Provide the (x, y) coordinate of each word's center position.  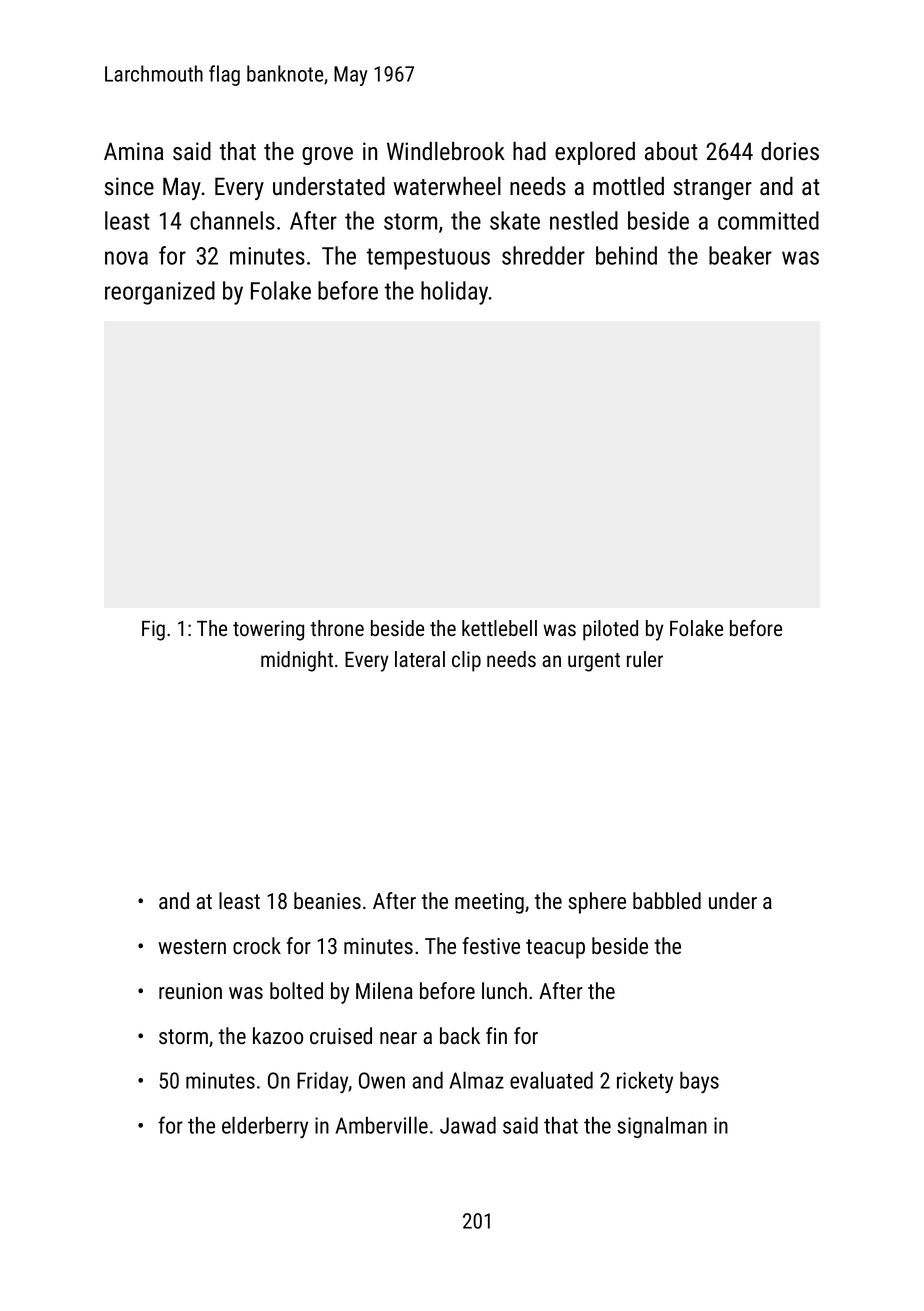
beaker (740, 255)
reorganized (160, 293)
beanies (327, 900)
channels (232, 220)
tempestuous (428, 259)
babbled (667, 900)
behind (626, 255)
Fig (153, 630)
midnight (297, 661)
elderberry (265, 1127)
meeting (489, 903)
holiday (455, 293)
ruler (645, 659)
